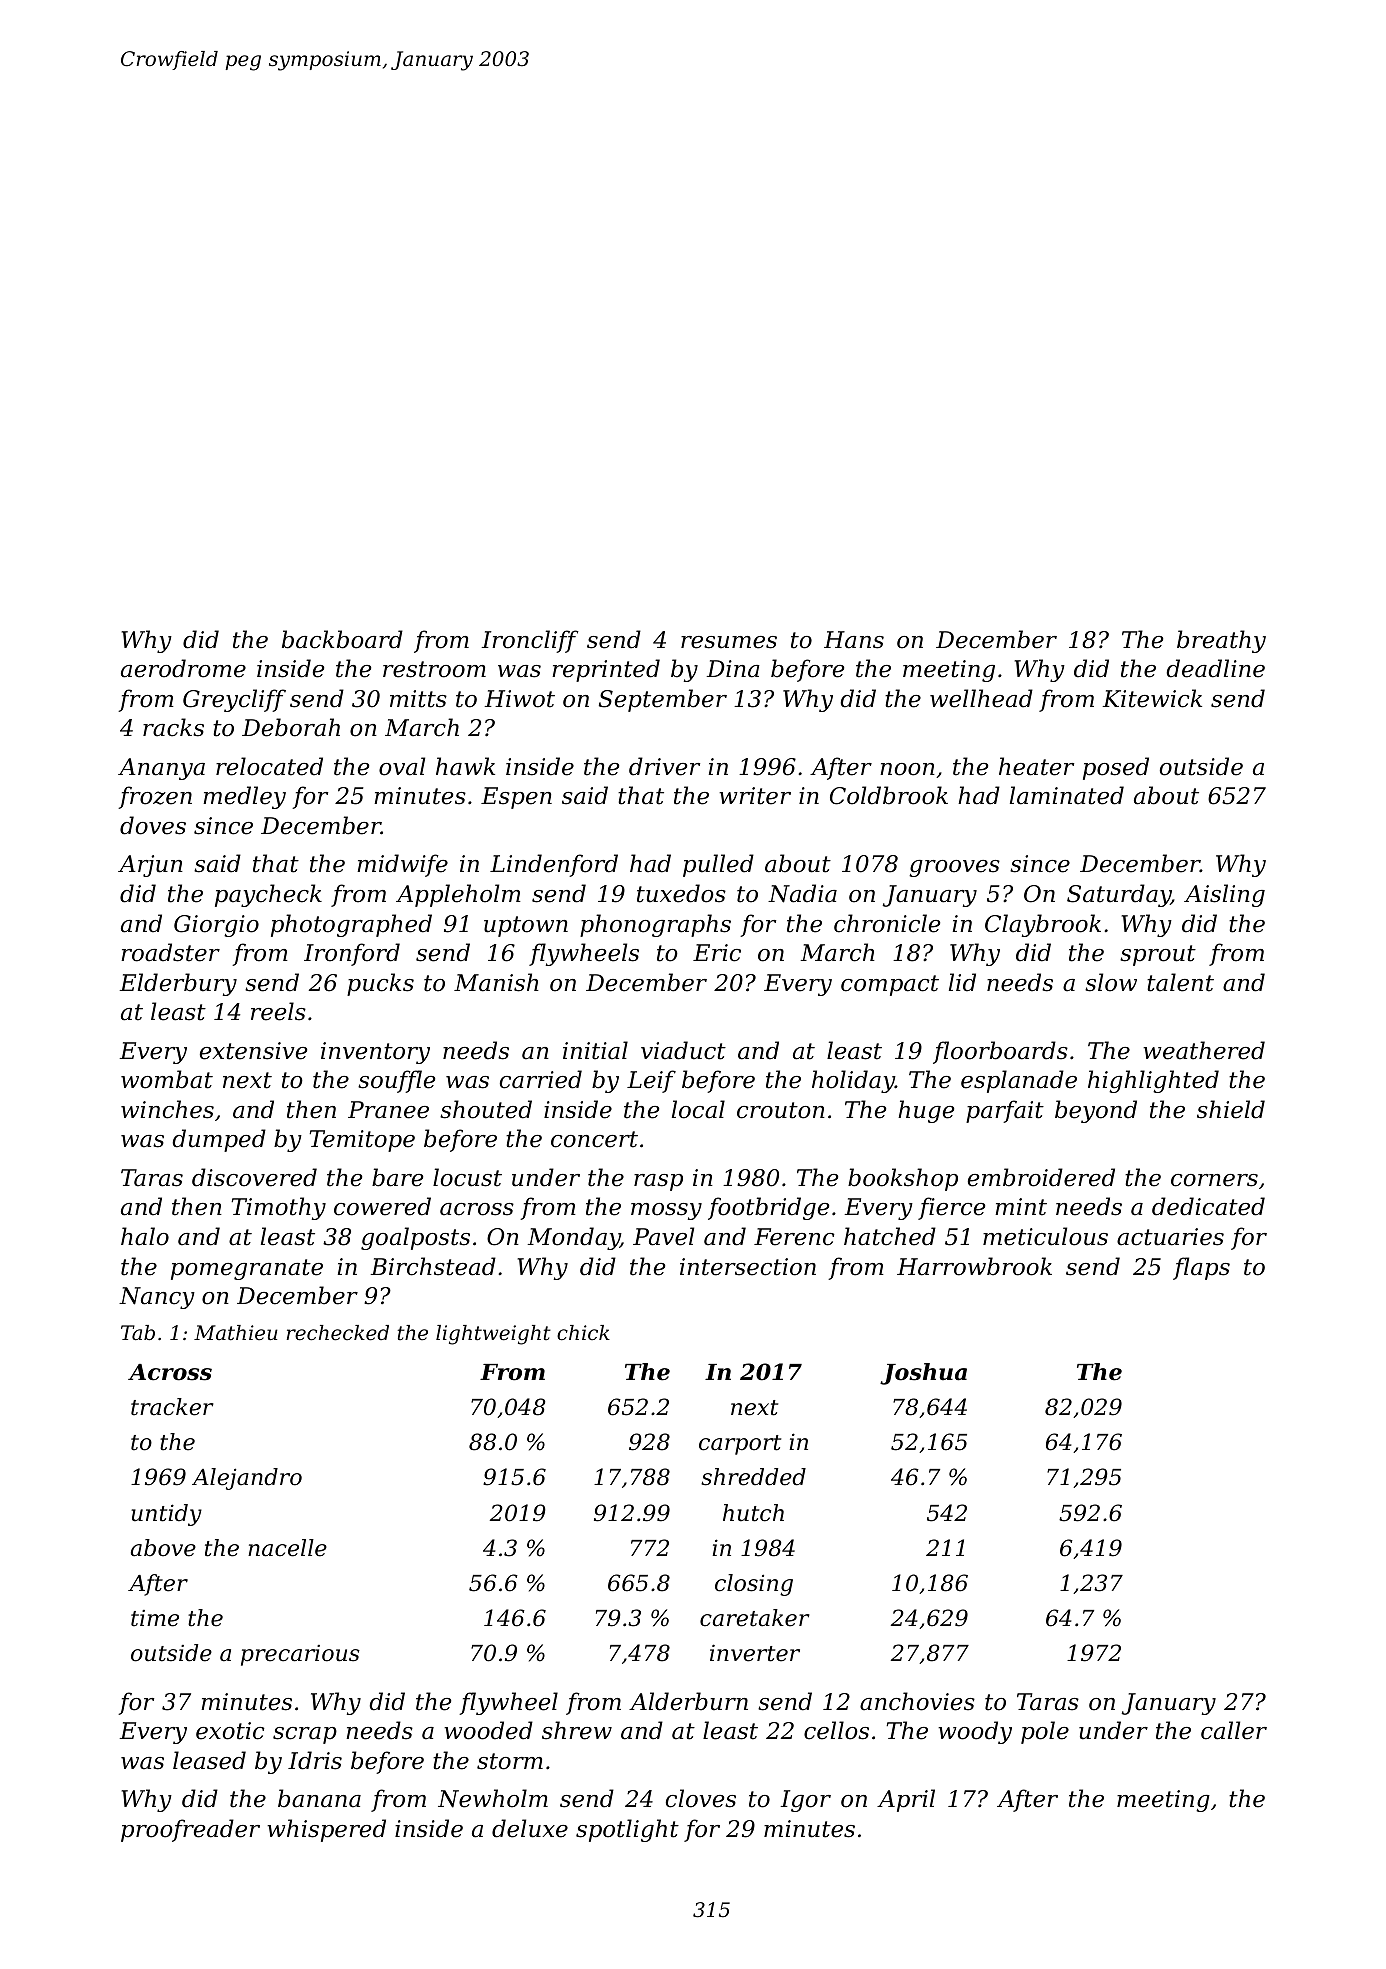 This screenshot has width=1386, height=1969. I want to click on shrew, so click(577, 1730).
